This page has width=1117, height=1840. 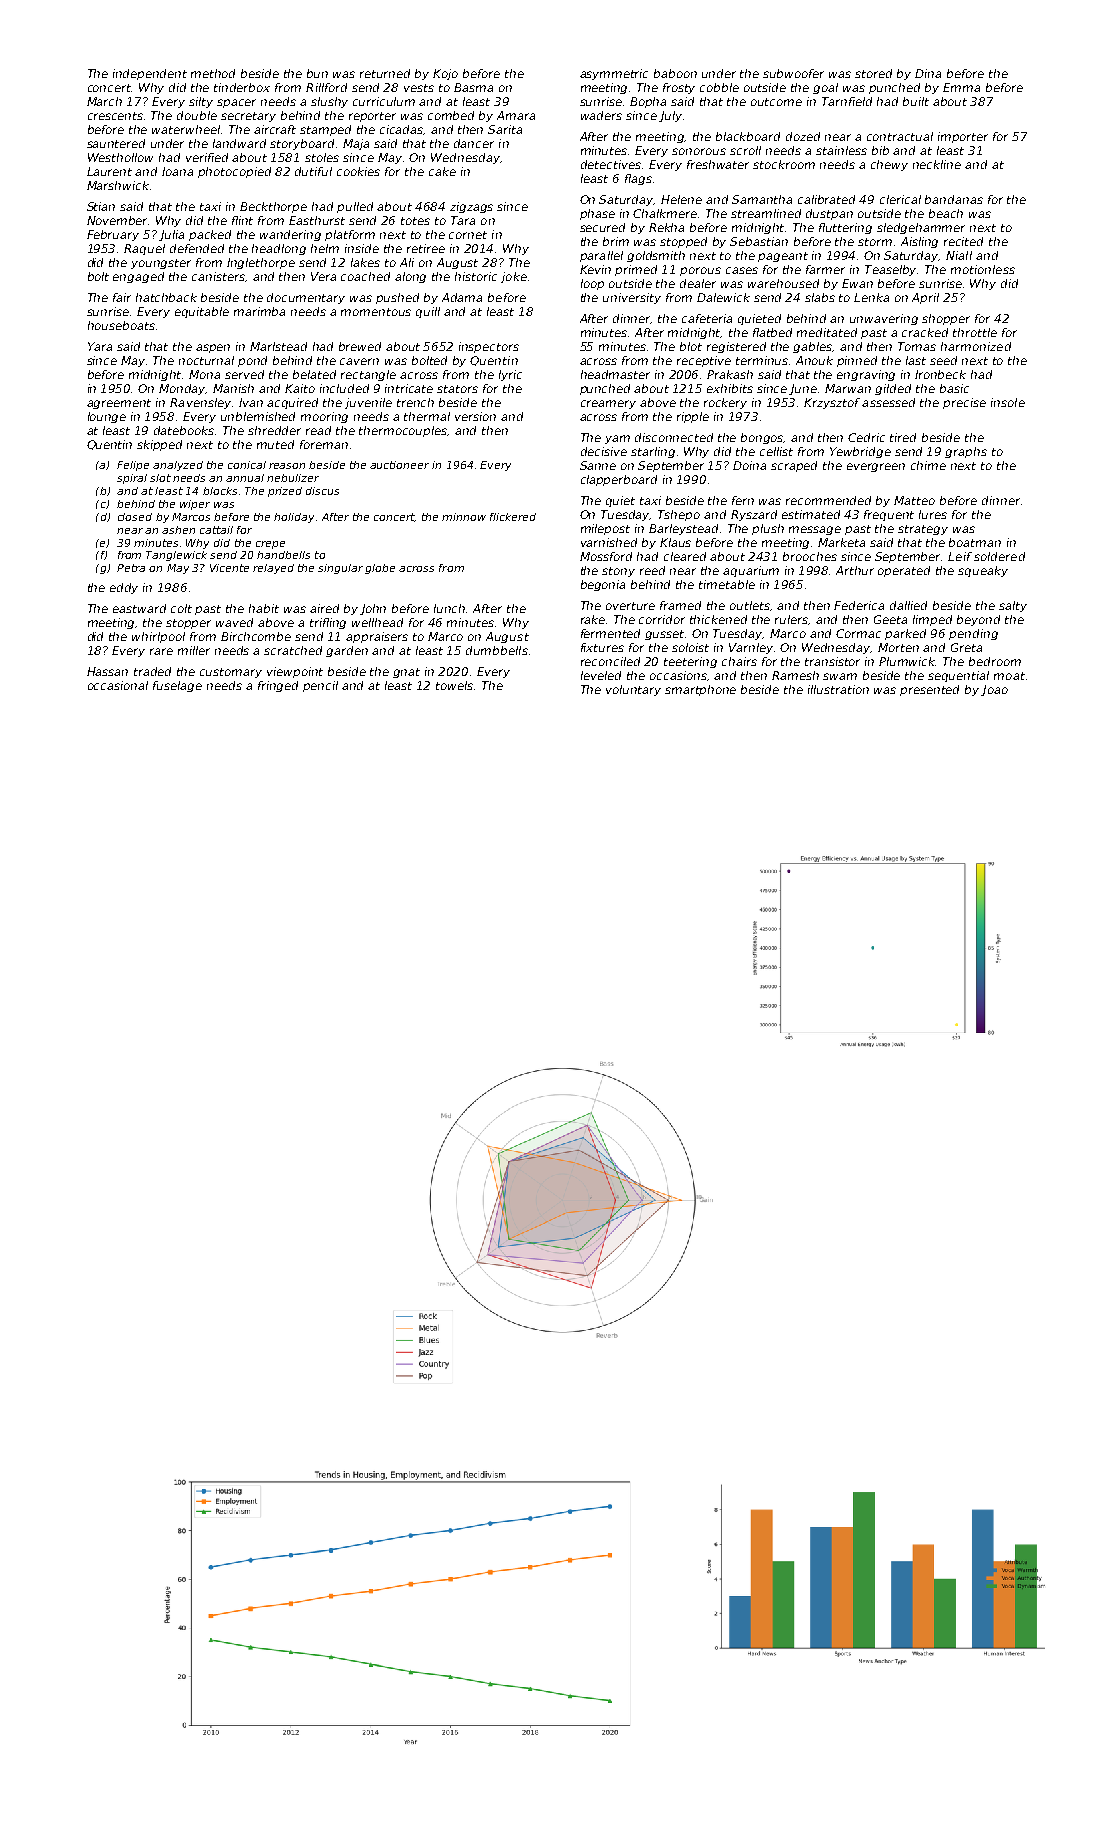 What do you see at coordinates (674, 437) in the page?
I see `disconnected` at bounding box center [674, 437].
